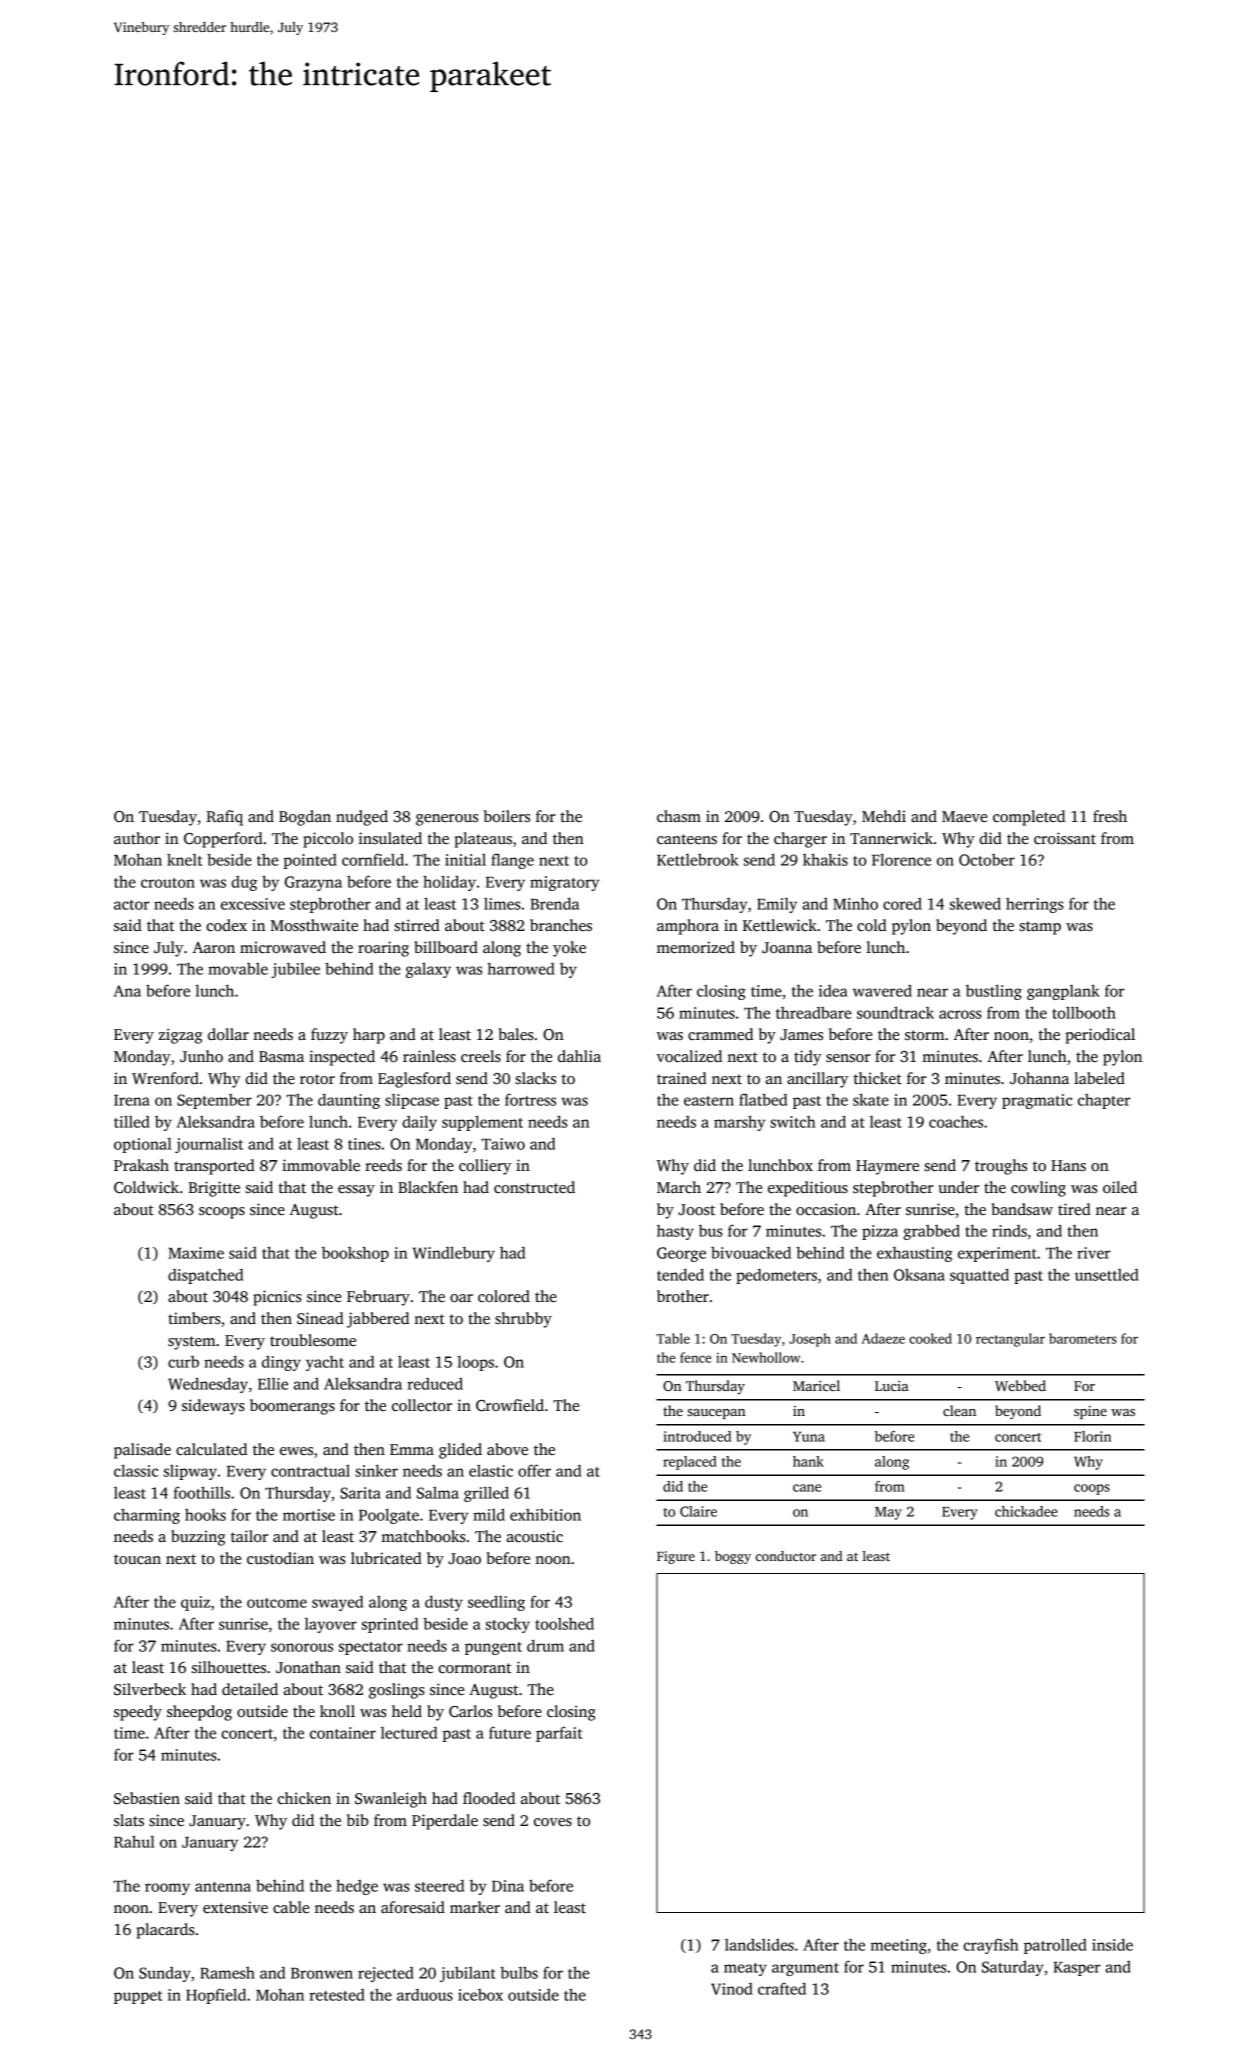 This image has height=2072, width=1258. Describe the element at coordinates (226, 925) in the image. I see `codex` at that location.
